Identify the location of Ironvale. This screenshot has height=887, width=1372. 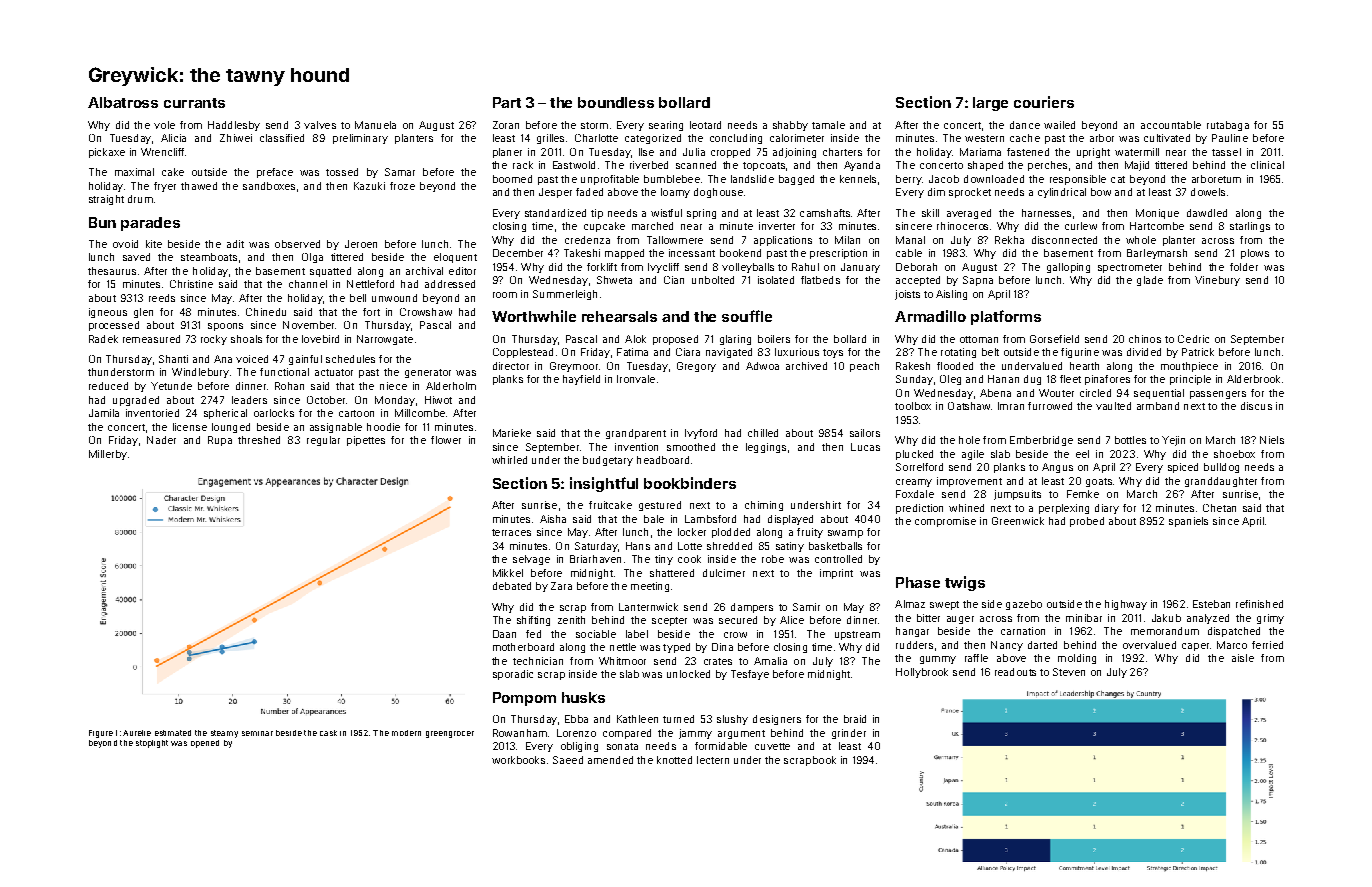
(636, 379).
